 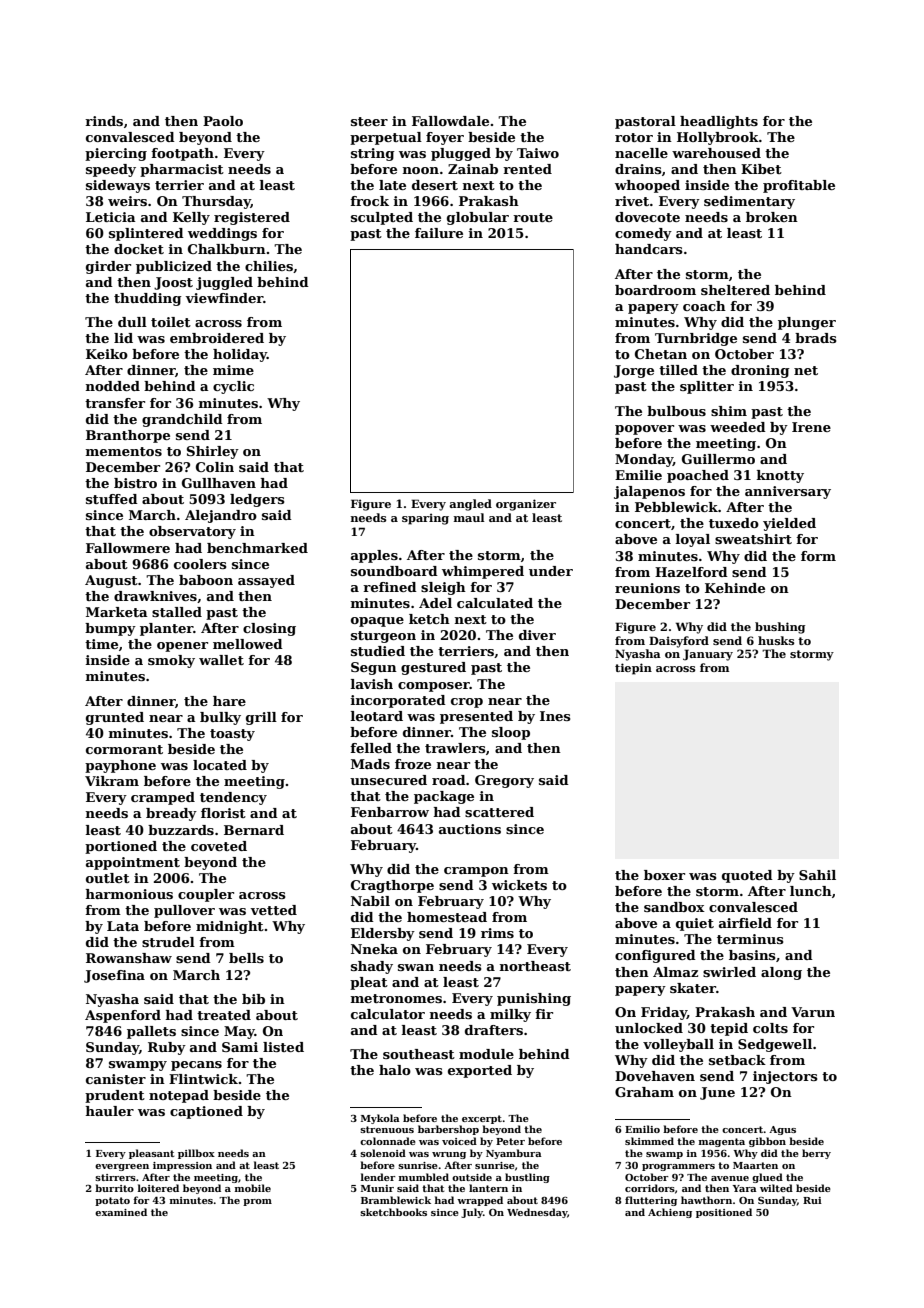 What do you see at coordinates (171, 322) in the screenshot?
I see `toilet` at bounding box center [171, 322].
